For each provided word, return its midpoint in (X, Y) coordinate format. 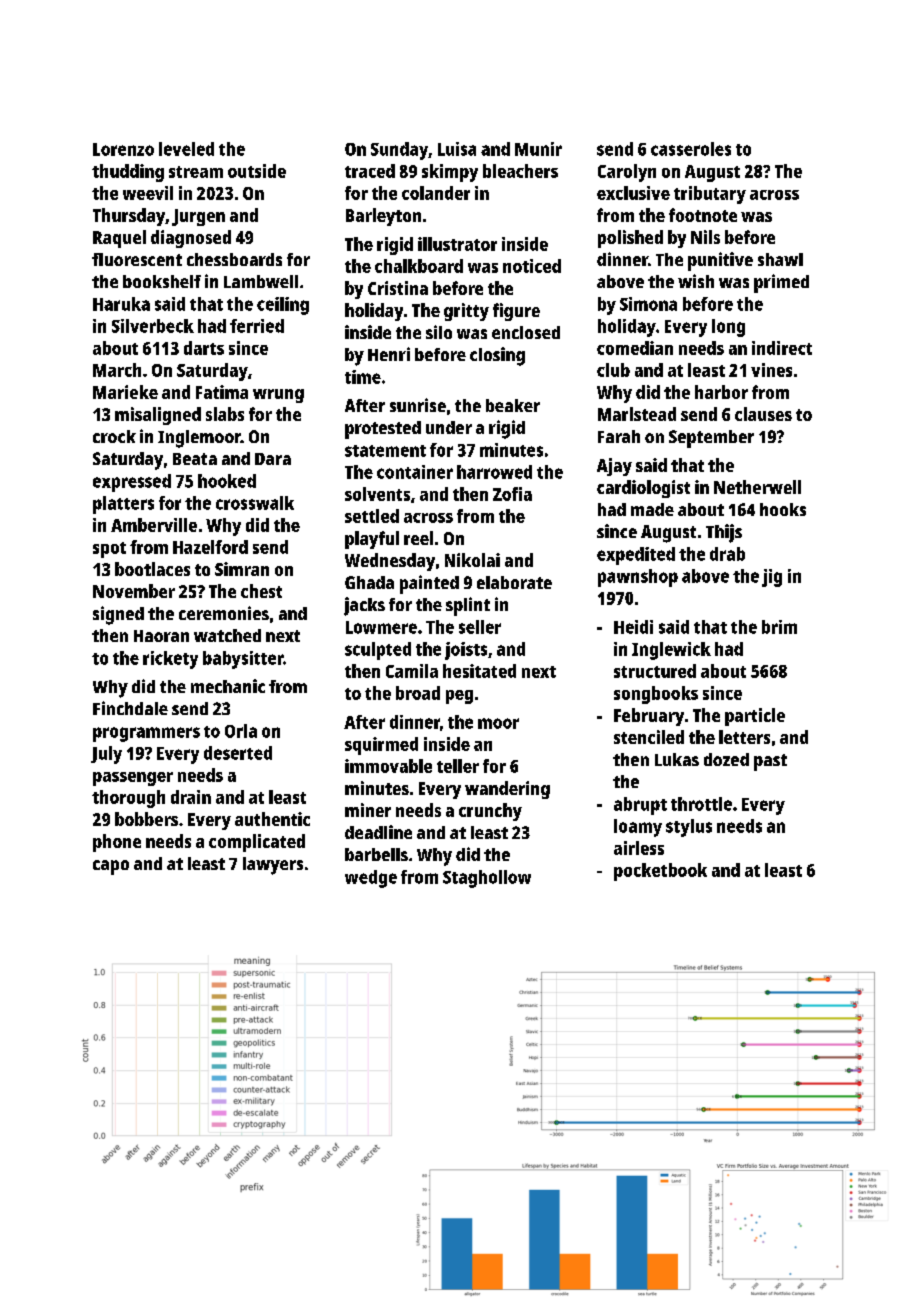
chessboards (234, 259)
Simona (648, 304)
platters (123, 505)
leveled (186, 149)
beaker (513, 405)
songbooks (656, 695)
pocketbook (660, 872)
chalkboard (419, 266)
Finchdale (130, 708)
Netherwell (757, 487)
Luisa (457, 149)
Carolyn (627, 173)
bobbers (146, 819)
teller (458, 766)
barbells (376, 854)
